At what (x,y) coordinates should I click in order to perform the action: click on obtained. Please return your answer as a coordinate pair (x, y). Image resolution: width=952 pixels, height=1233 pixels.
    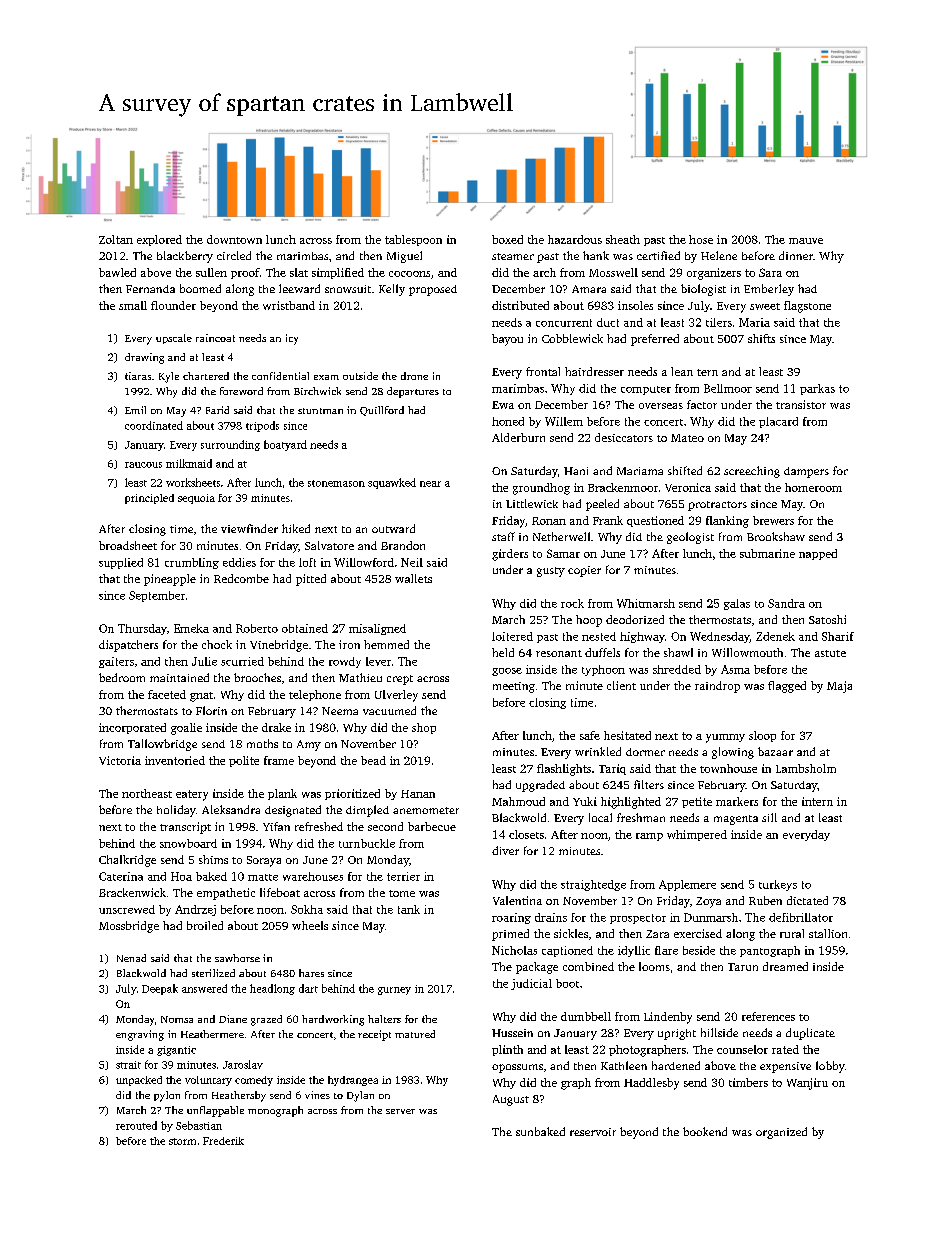
    Looking at the image, I should click on (305, 628).
